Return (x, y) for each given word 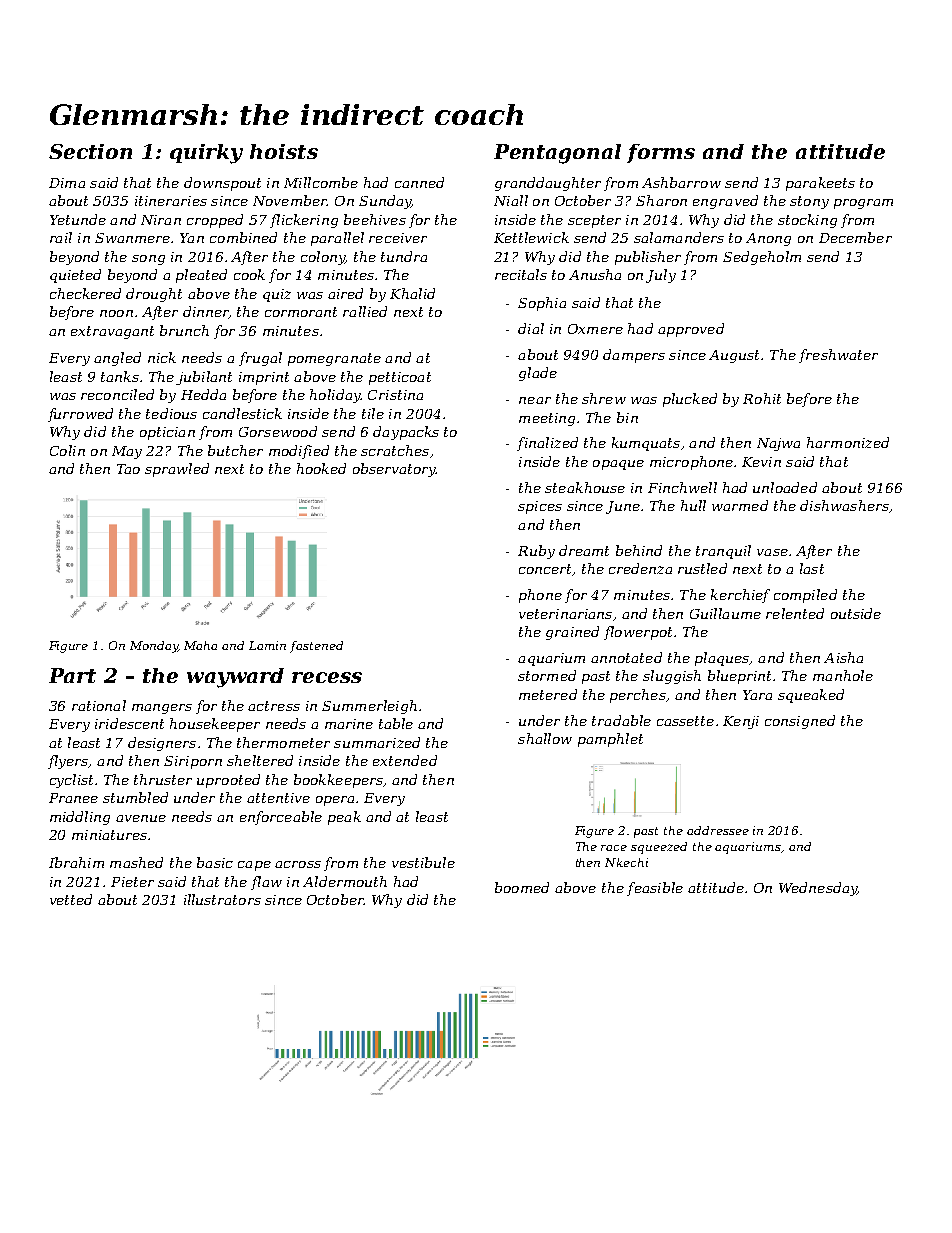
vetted (71, 899)
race (614, 848)
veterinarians (565, 614)
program (863, 204)
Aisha (843, 657)
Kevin (761, 462)
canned (419, 182)
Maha (200, 645)
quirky (206, 154)
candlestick (242, 413)
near (535, 400)
